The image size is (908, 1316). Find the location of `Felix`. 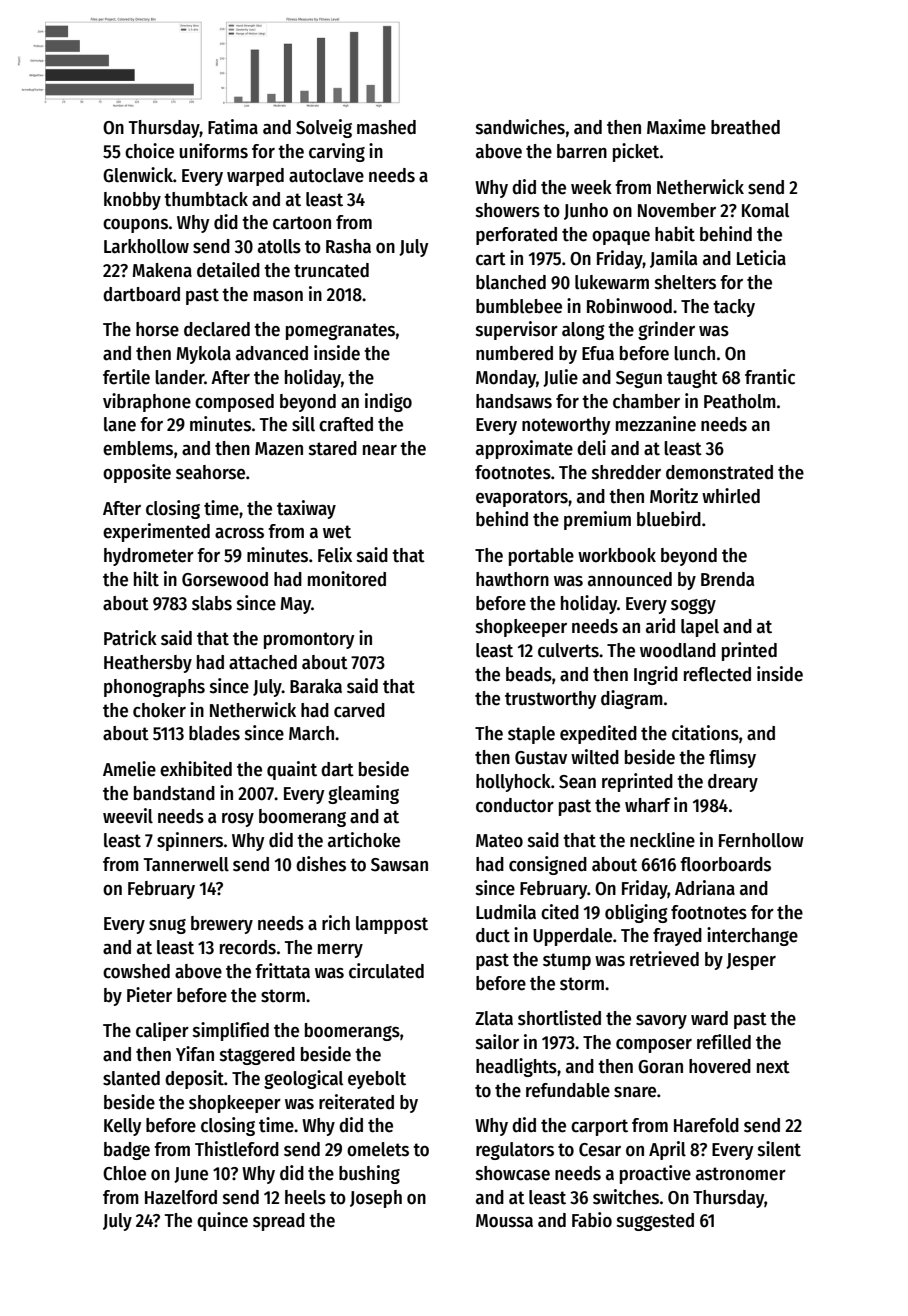

Felix is located at coordinates (335, 555).
